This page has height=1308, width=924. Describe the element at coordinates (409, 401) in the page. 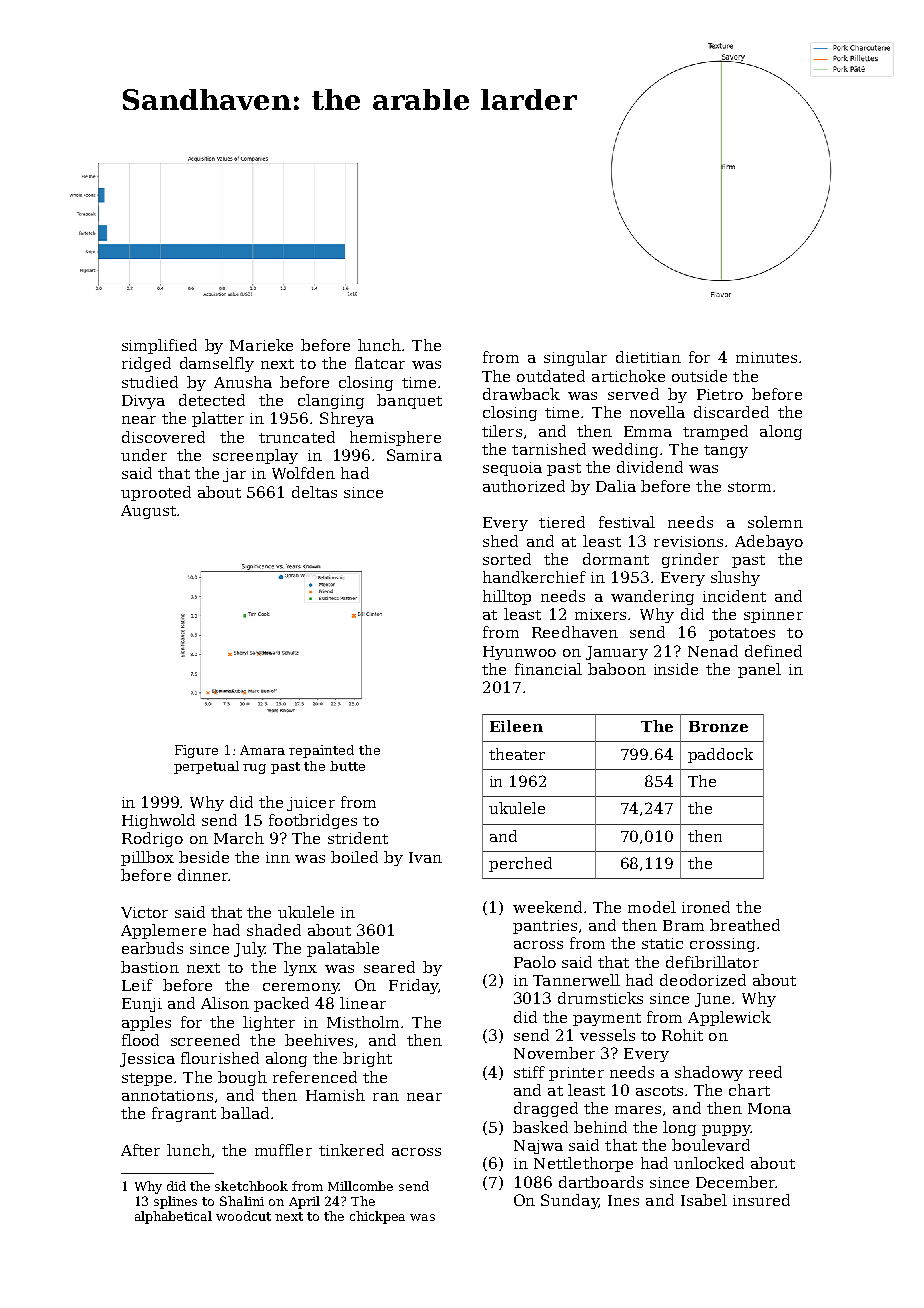

I see `banquet` at that location.
